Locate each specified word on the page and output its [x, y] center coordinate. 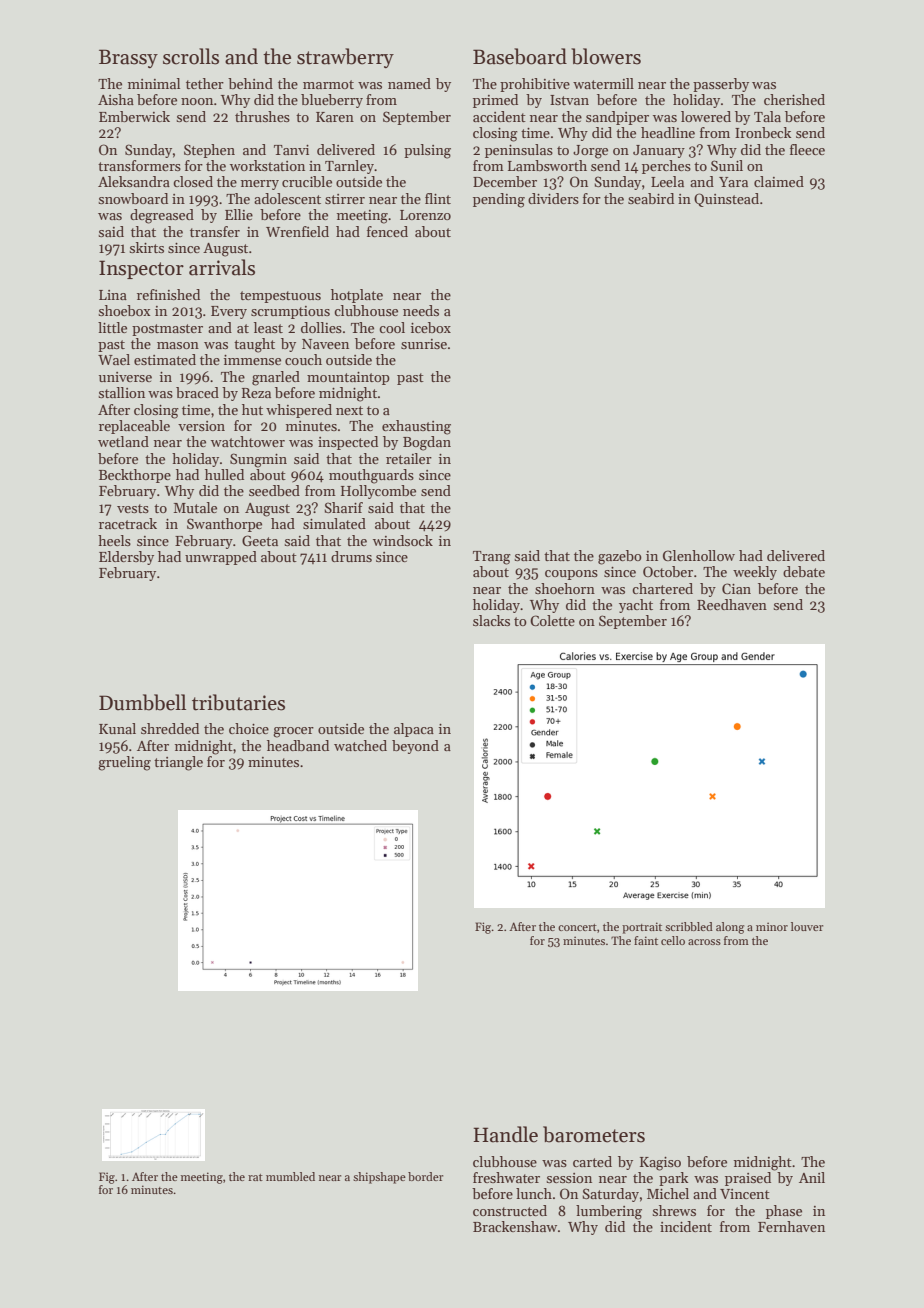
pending [499, 200]
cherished [794, 99]
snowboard [133, 198]
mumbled [290, 1176]
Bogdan [427, 443]
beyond [415, 747]
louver [807, 926]
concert [577, 927]
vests [133, 508]
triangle [178, 763]
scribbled [689, 926]
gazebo [620, 557]
